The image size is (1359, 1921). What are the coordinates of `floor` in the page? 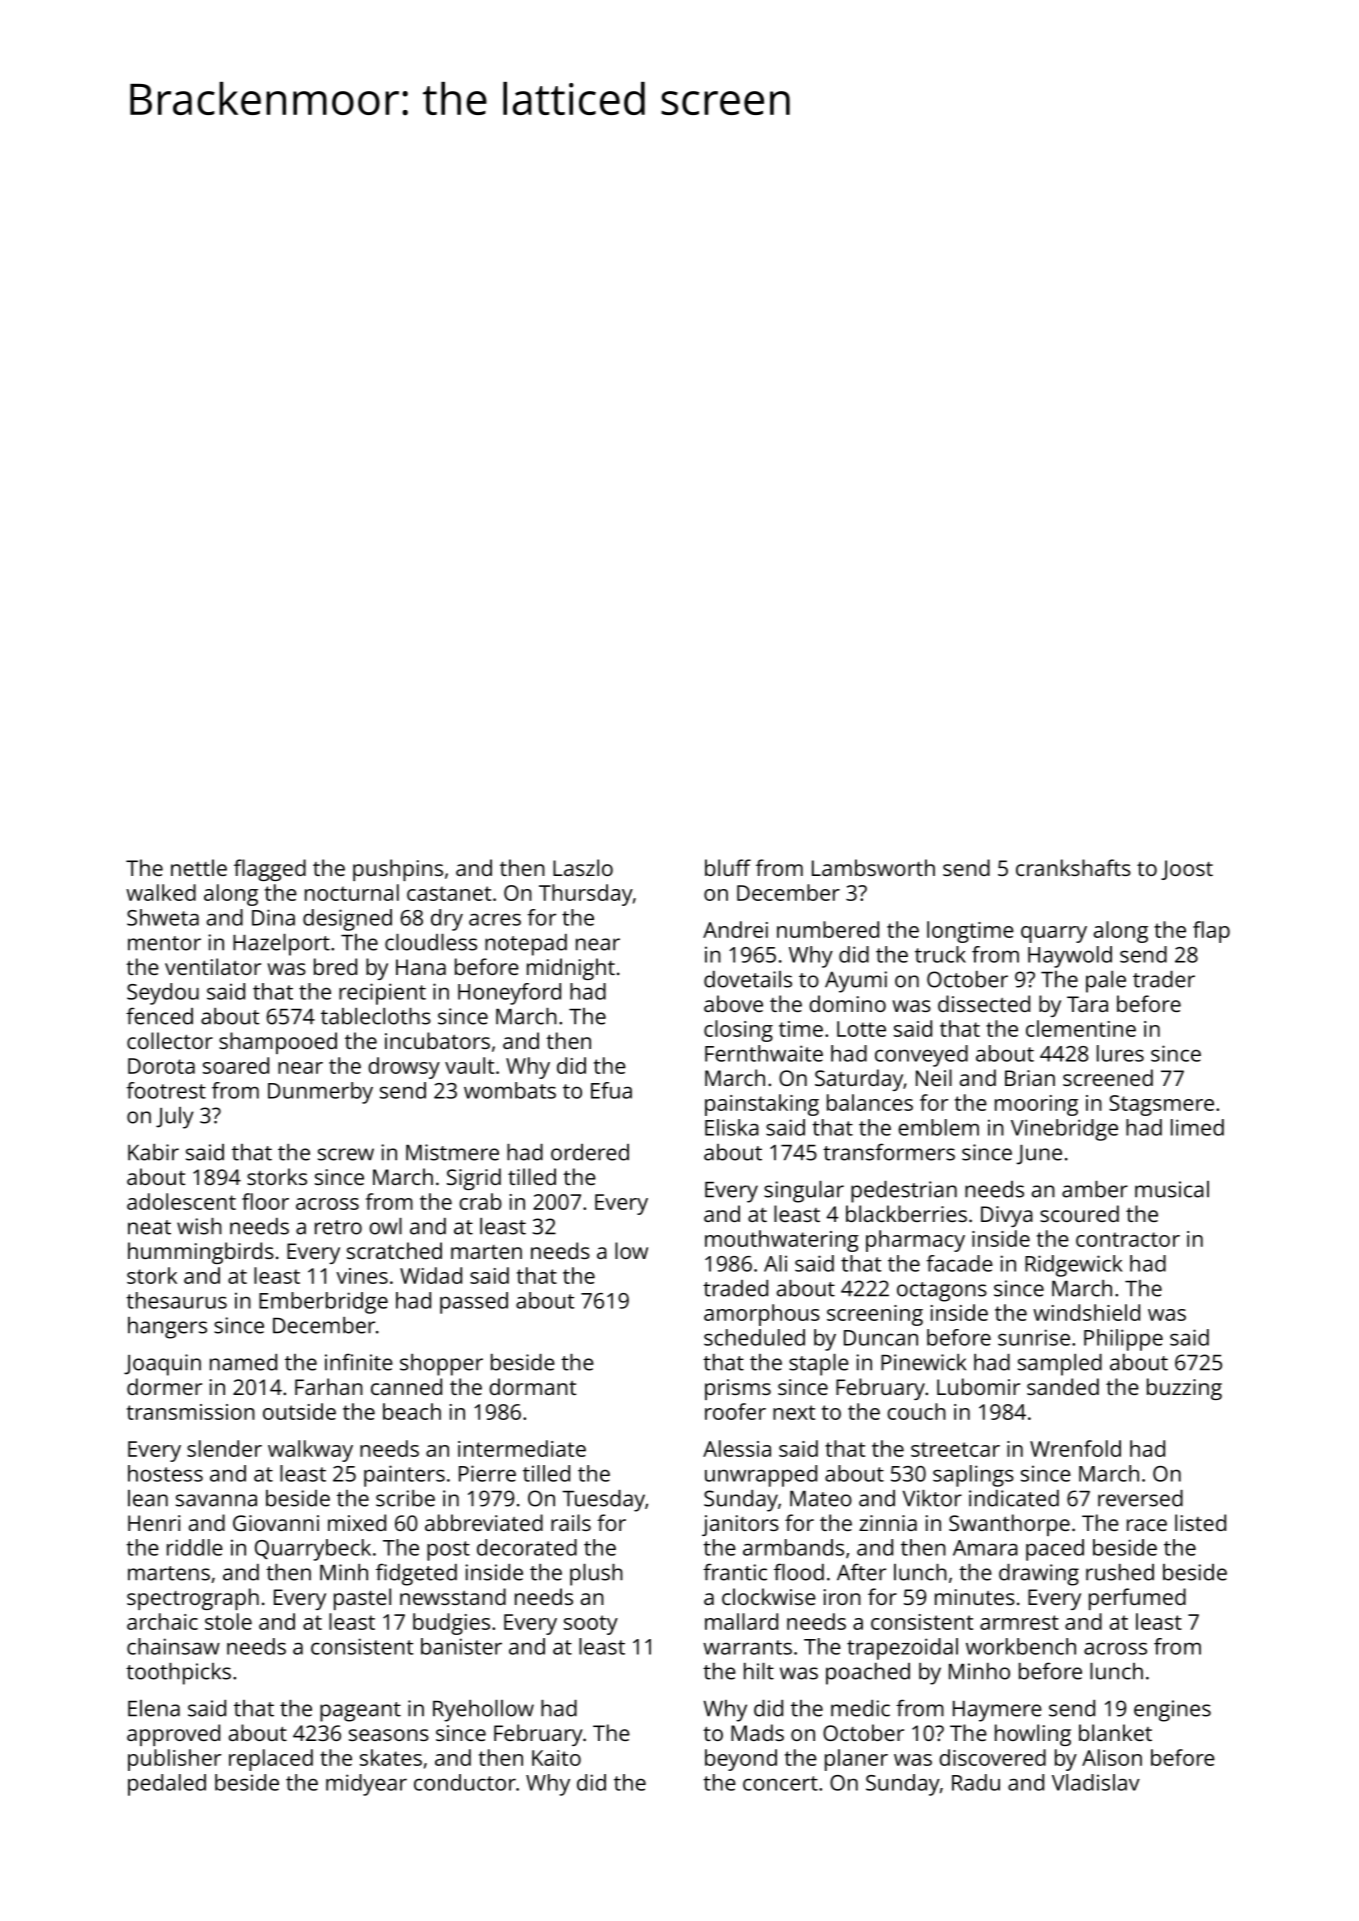 It's located at (265, 1201).
